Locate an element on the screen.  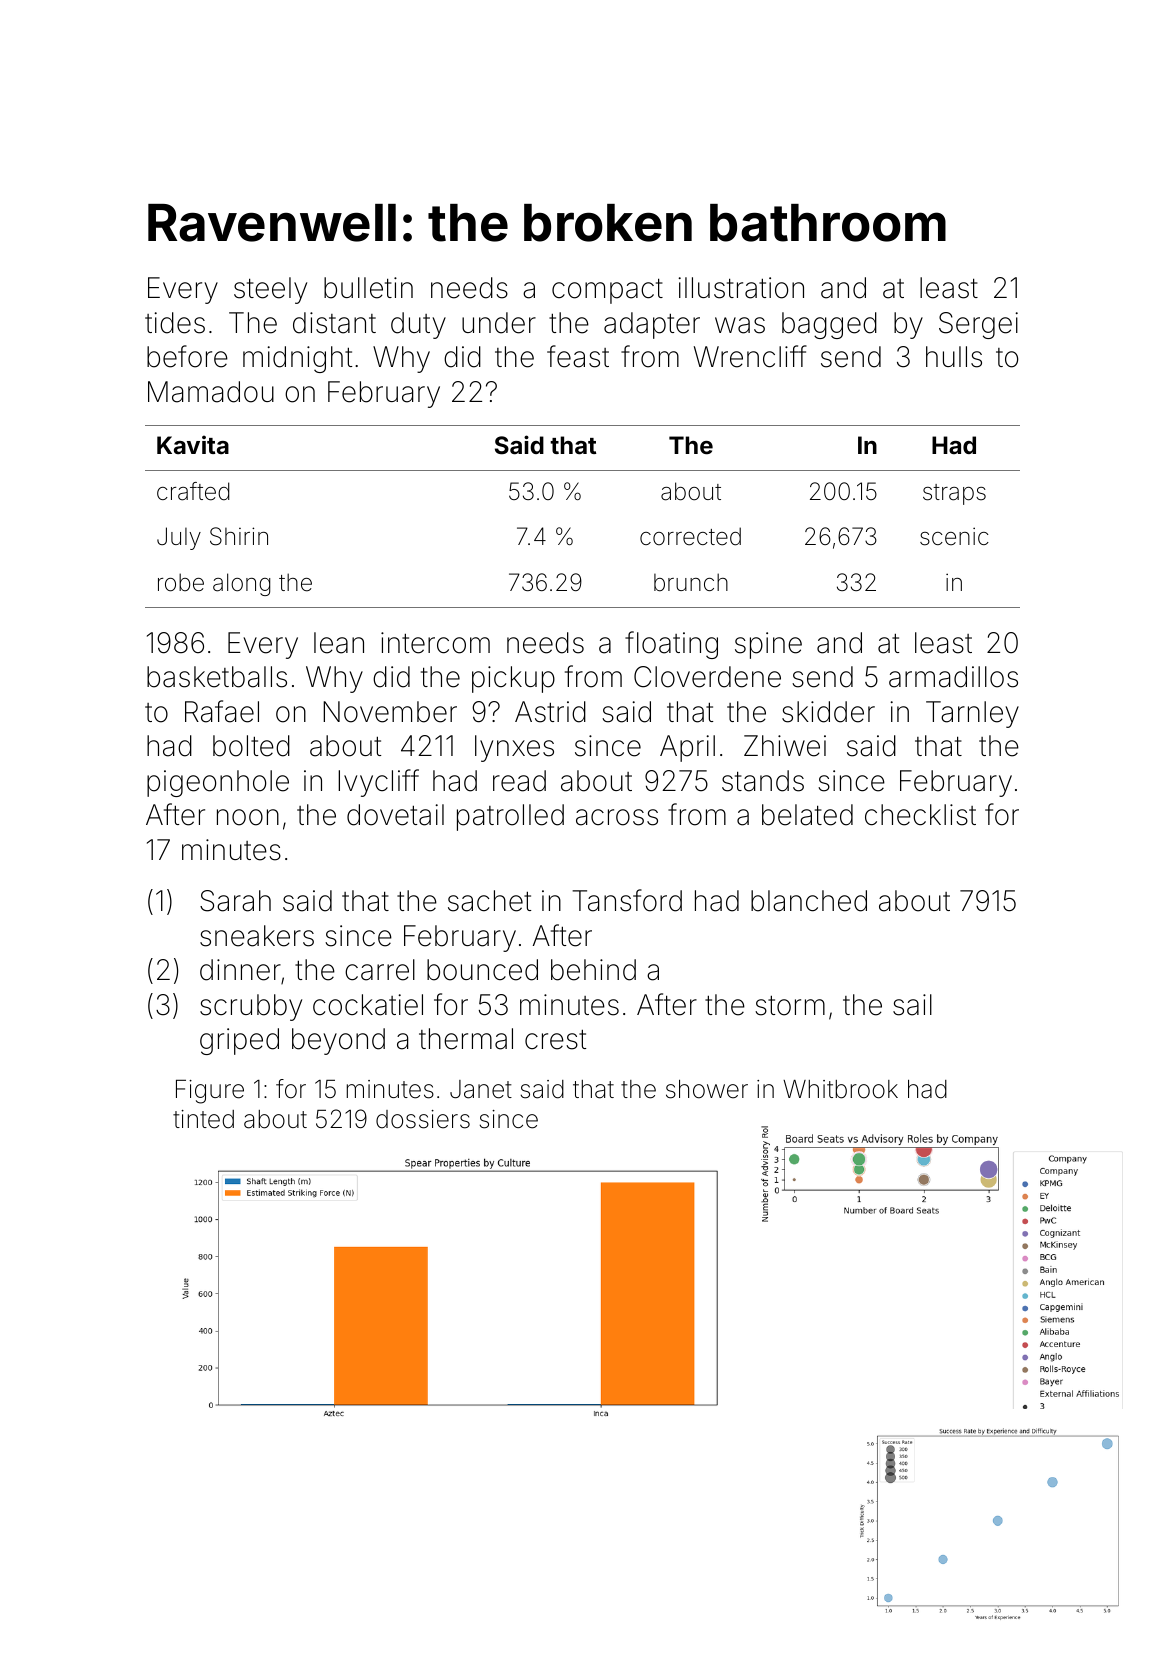
belated is located at coordinates (807, 815).
